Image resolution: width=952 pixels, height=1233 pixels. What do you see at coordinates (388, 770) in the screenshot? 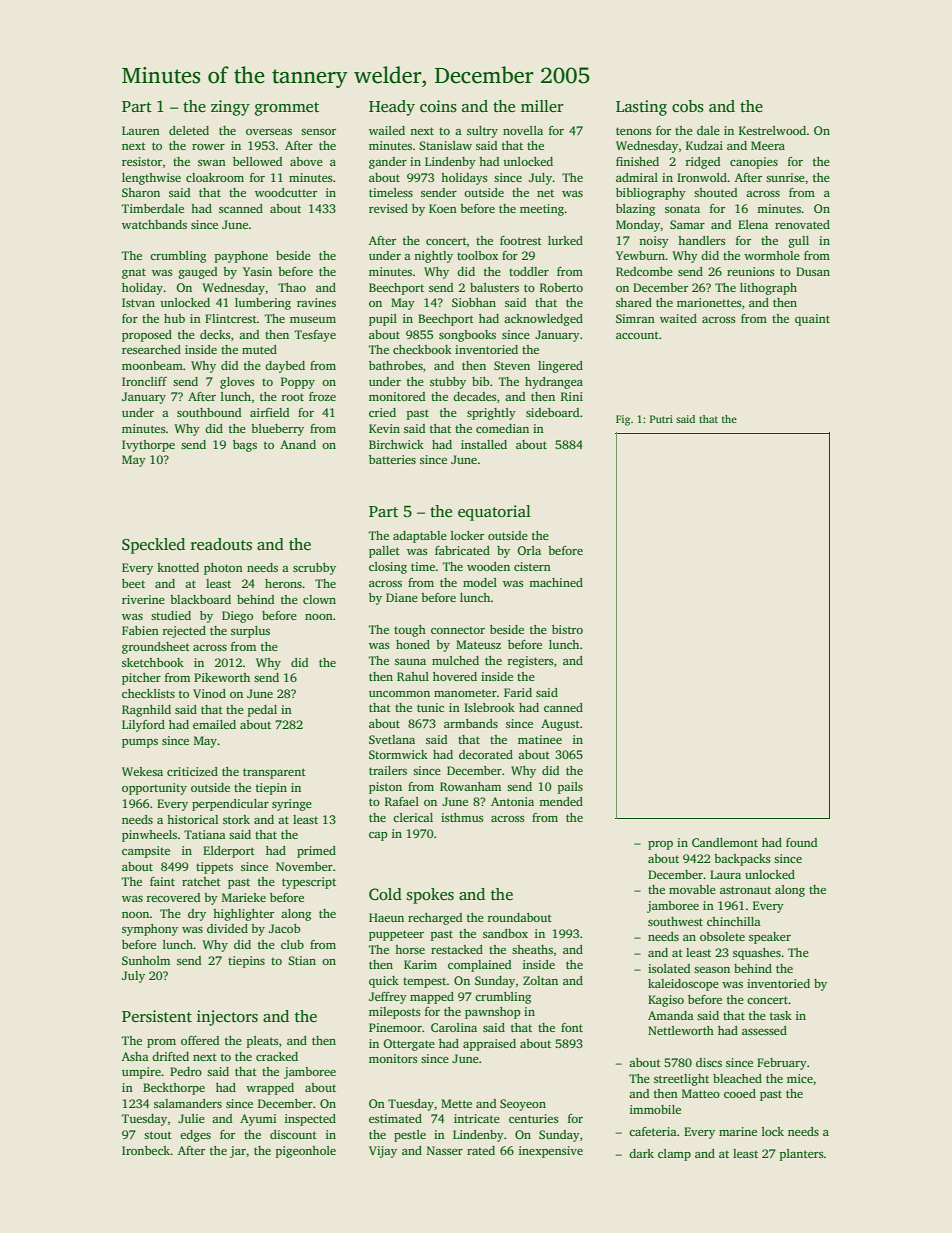
I see `trailers` at bounding box center [388, 770].
